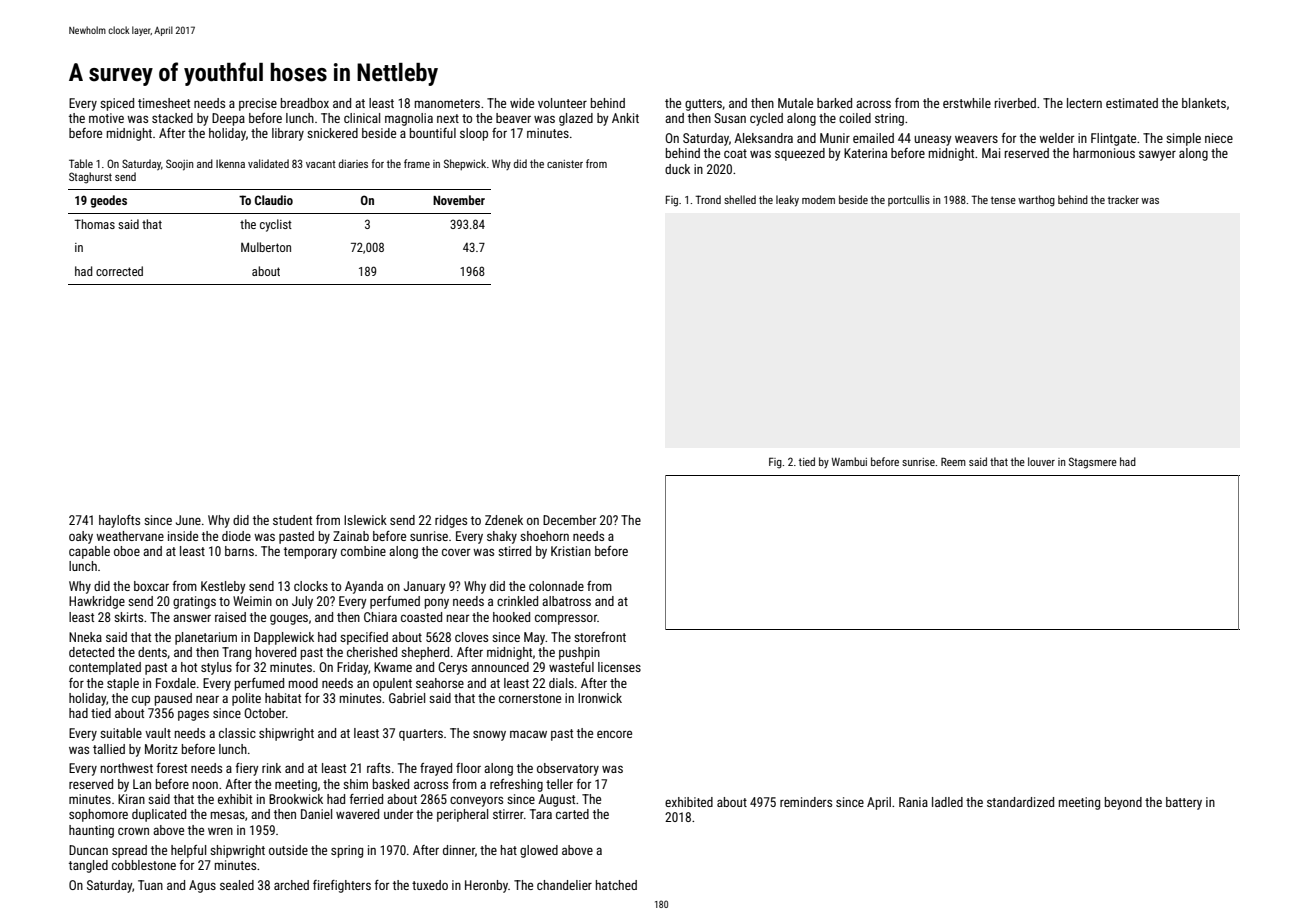  Describe the element at coordinates (205, 785) in the page. I see `noon` at that location.
